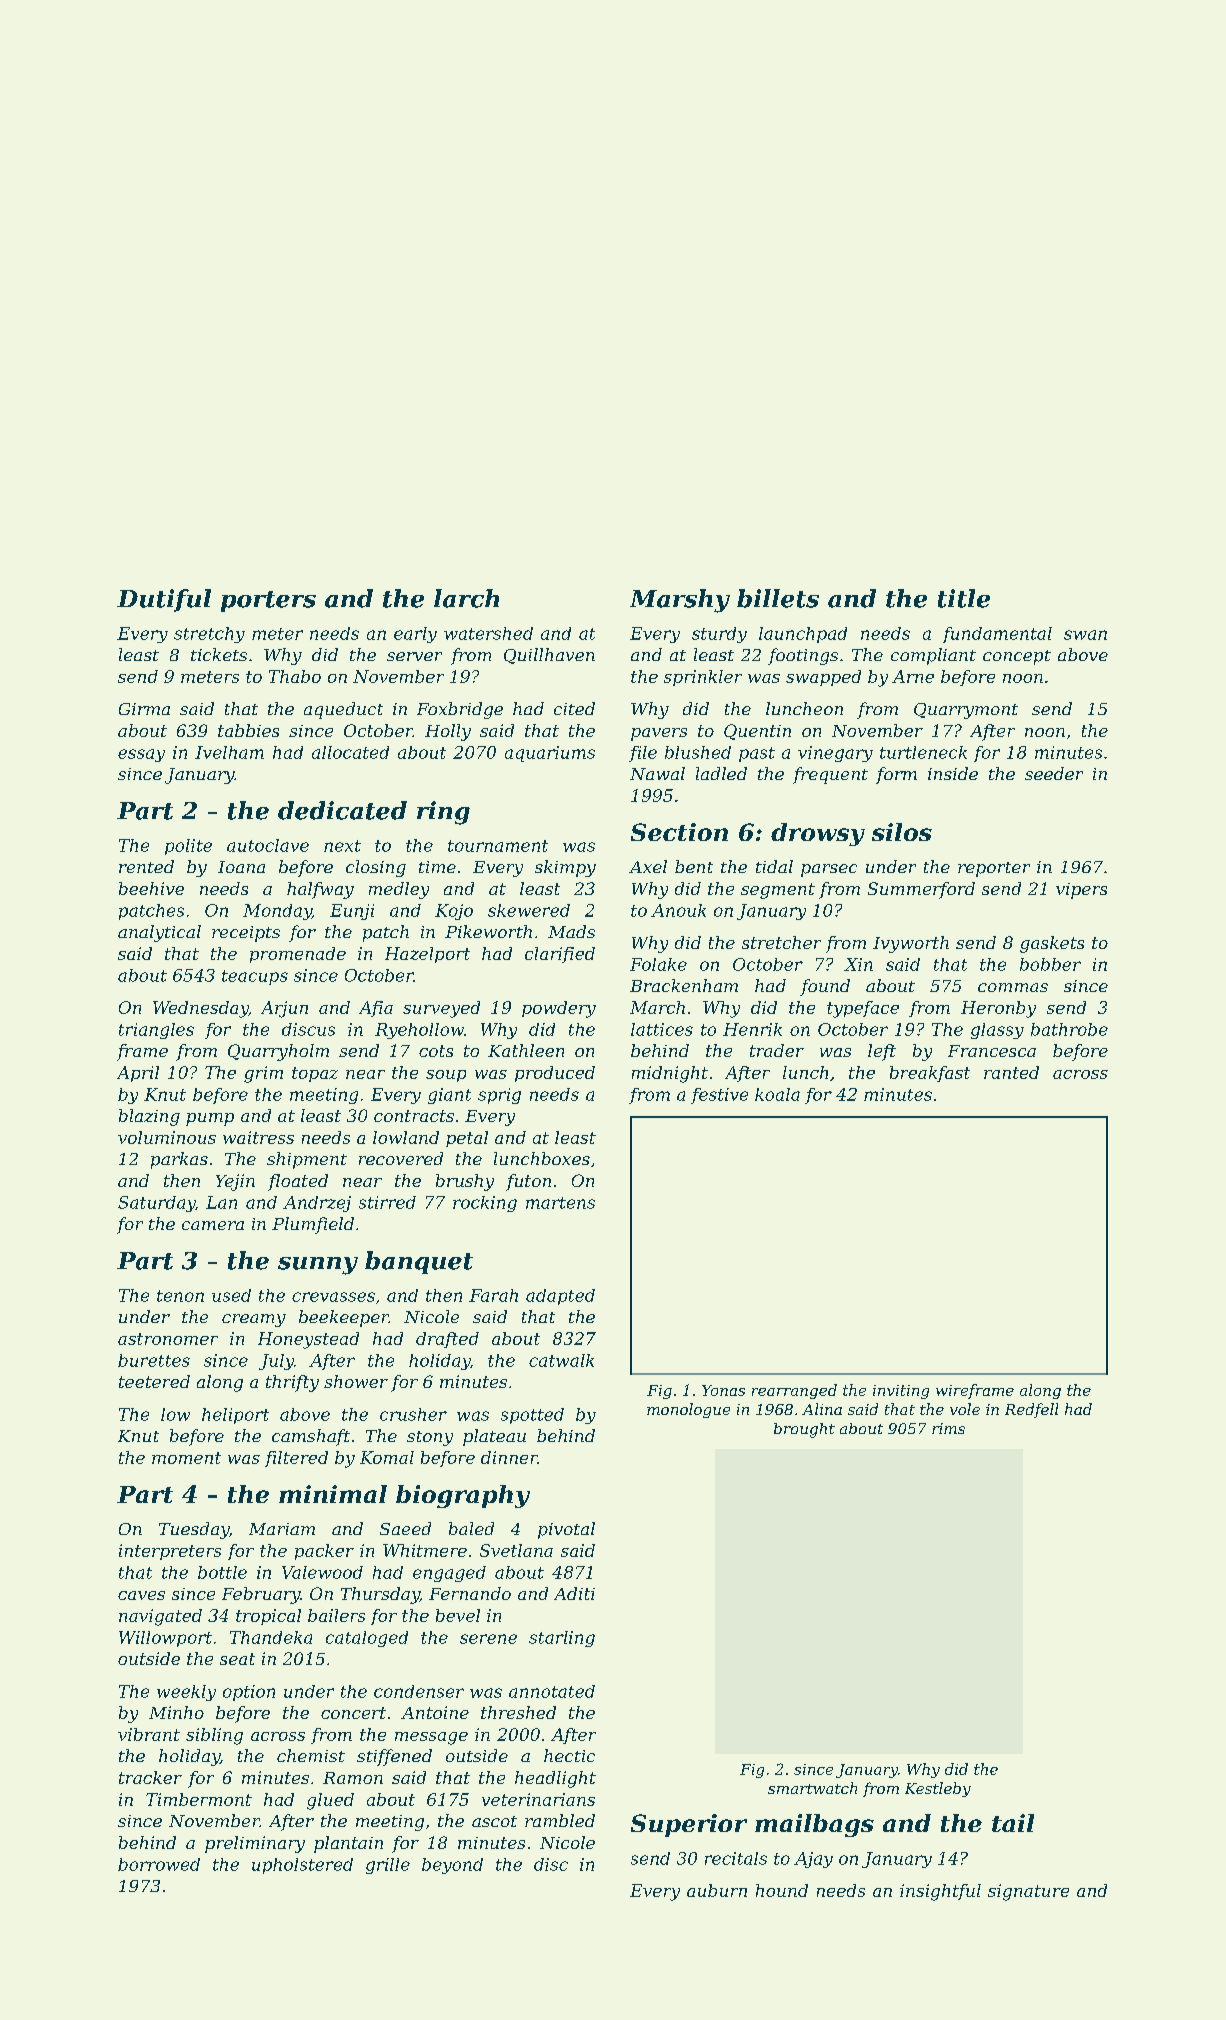 The height and width of the screenshot is (2020, 1226). I want to click on Marshy, so click(680, 601).
